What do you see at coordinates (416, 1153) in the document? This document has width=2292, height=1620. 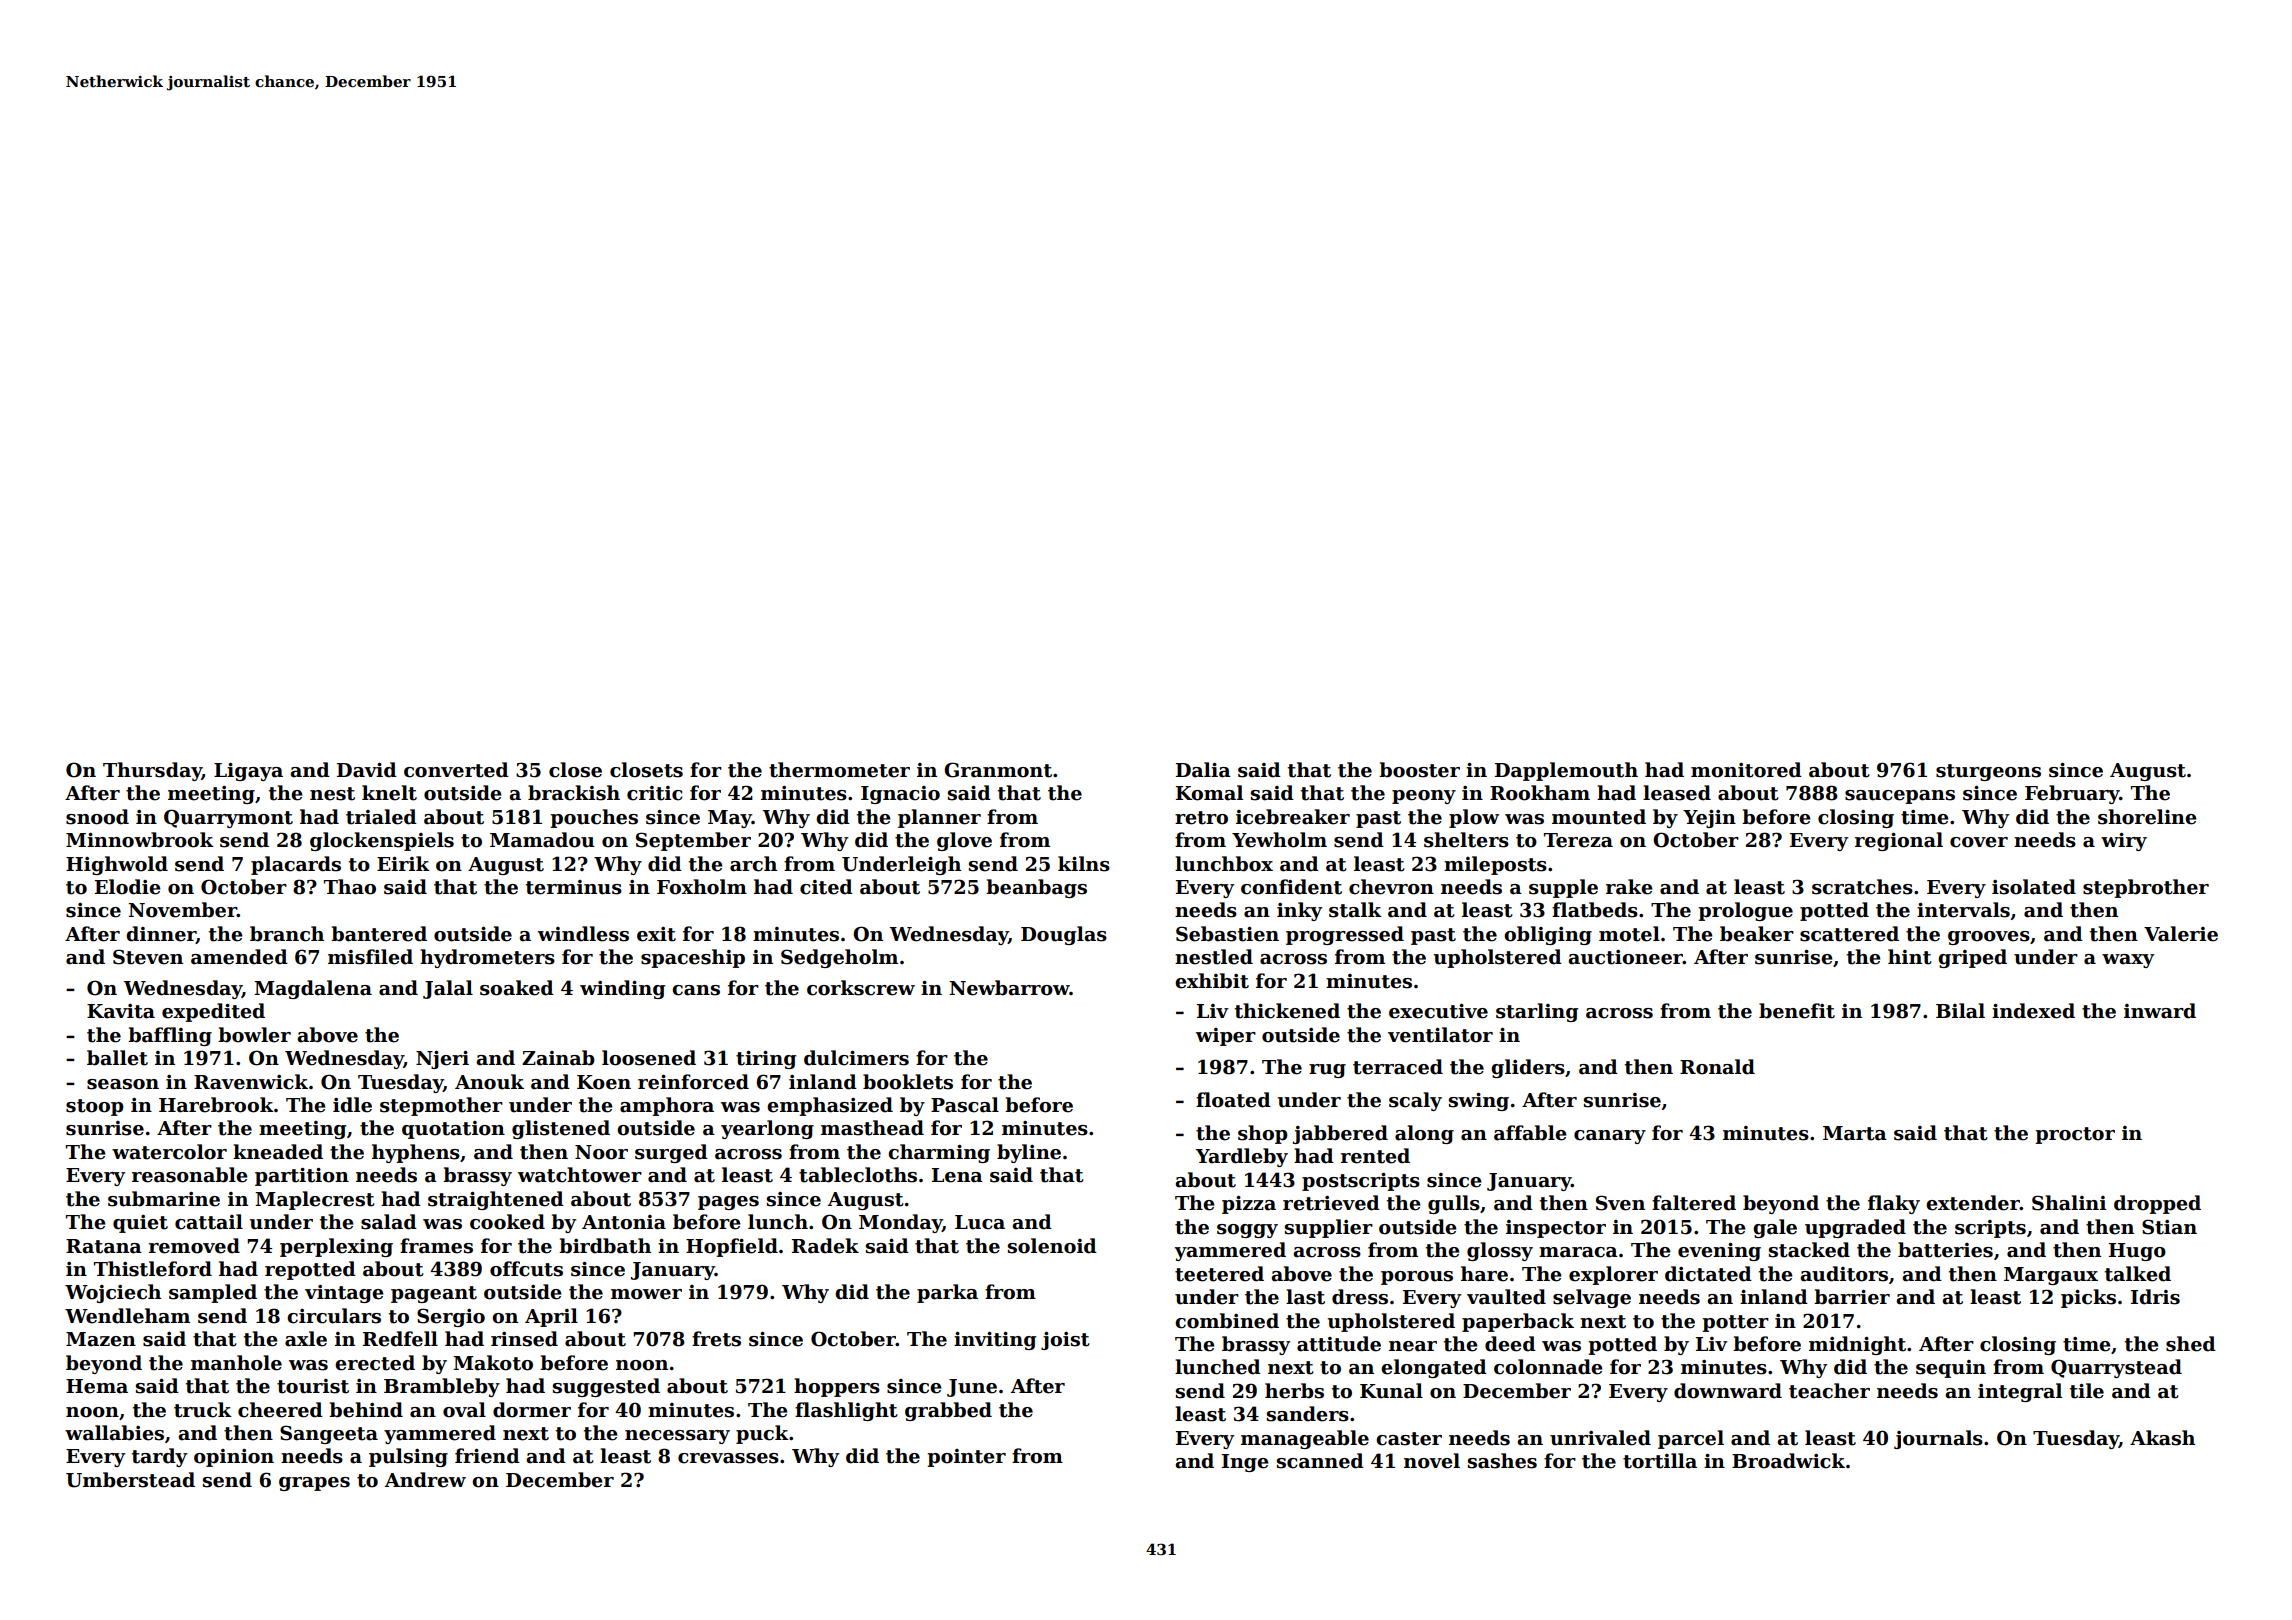 I see `hyphens` at bounding box center [416, 1153].
